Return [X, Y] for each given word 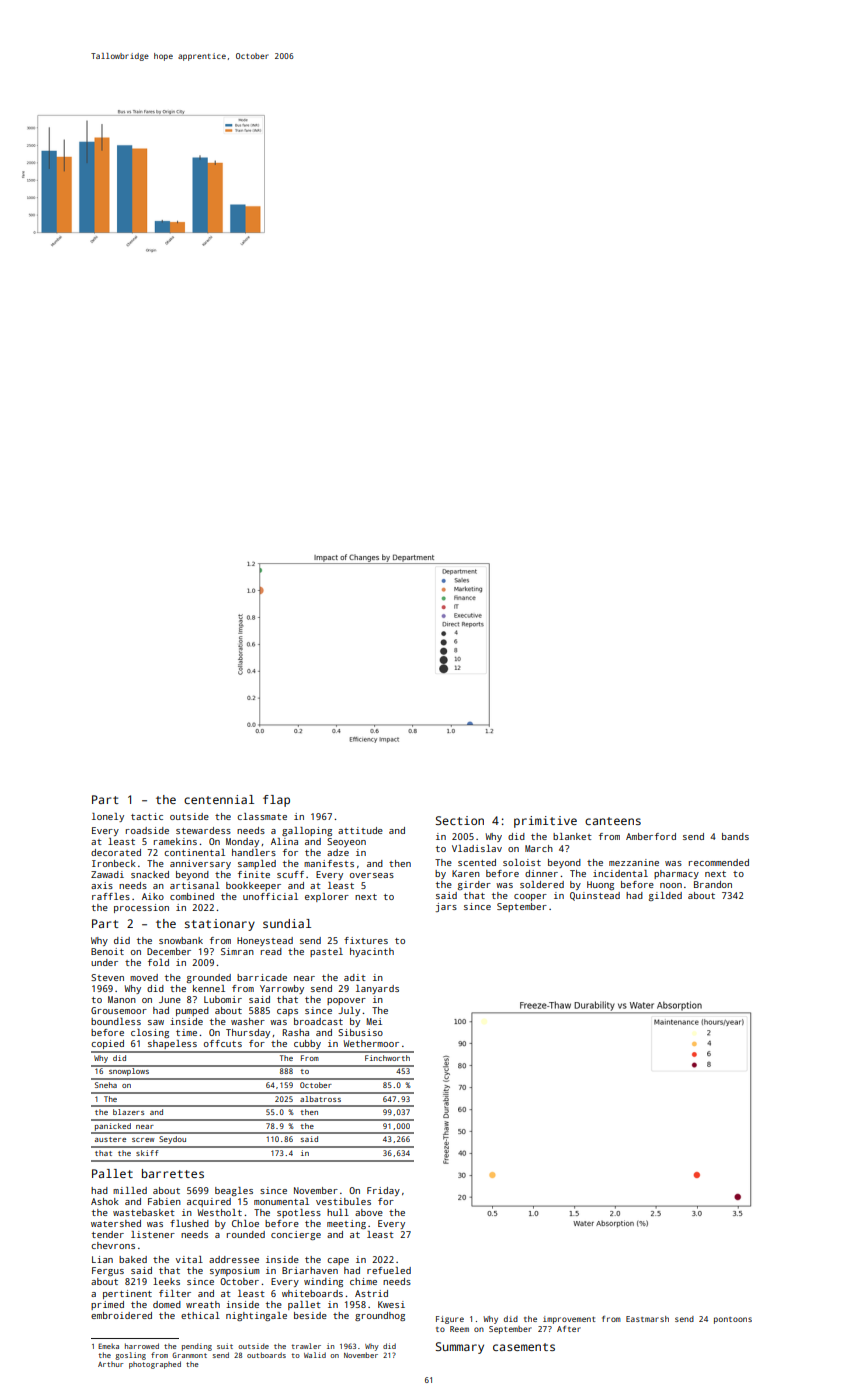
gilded [665, 896]
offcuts [223, 1043]
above [369, 1212]
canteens [613, 821]
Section [460, 820]
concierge [296, 1235]
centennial [219, 799]
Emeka [108, 1346]
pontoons [733, 1320]
